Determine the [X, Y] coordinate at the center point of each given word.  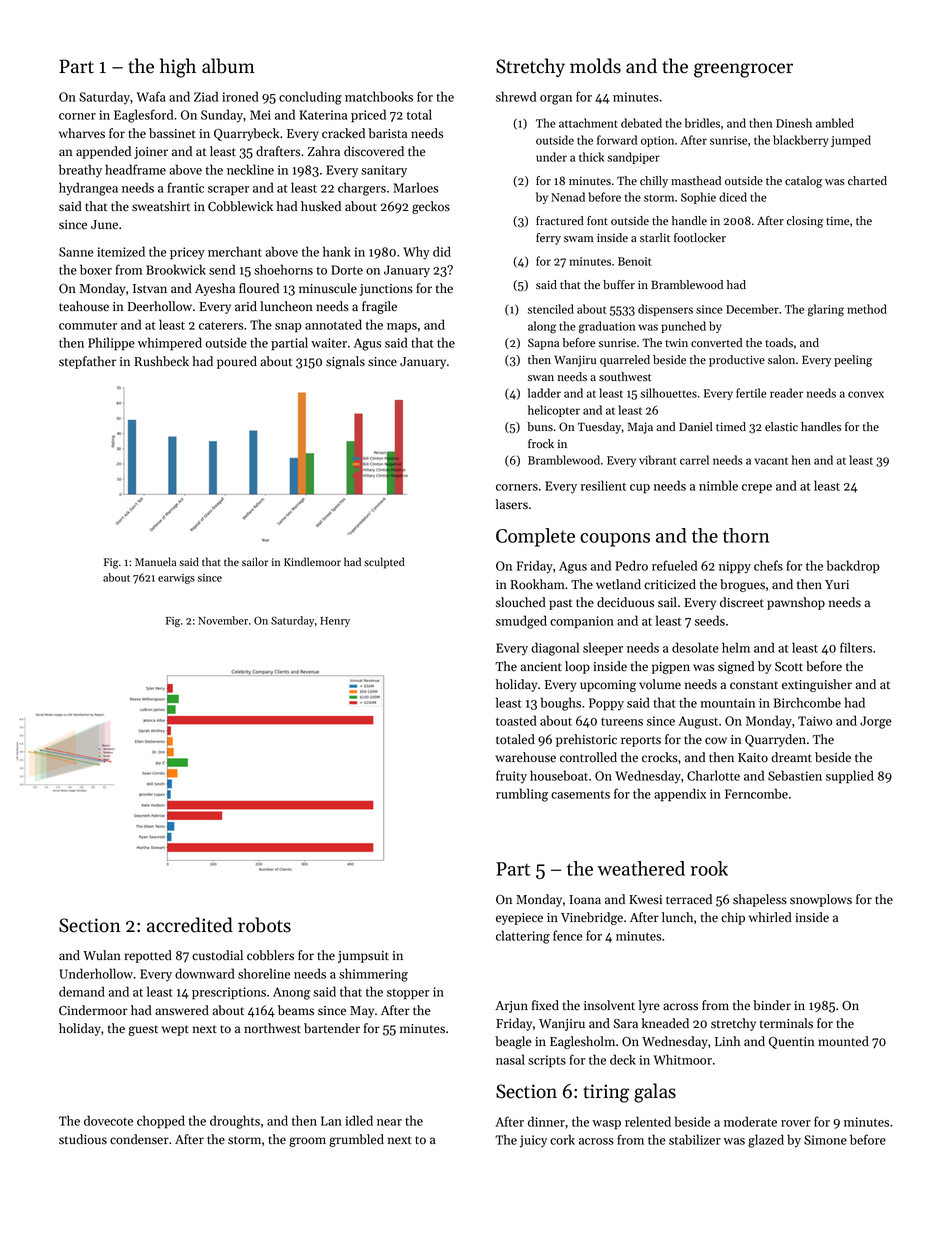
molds [595, 66]
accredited [190, 925]
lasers [512, 504]
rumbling [522, 795]
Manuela [155, 561]
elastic [781, 427]
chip [733, 918]
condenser [139, 1139]
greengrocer [743, 70]
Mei [260, 115]
